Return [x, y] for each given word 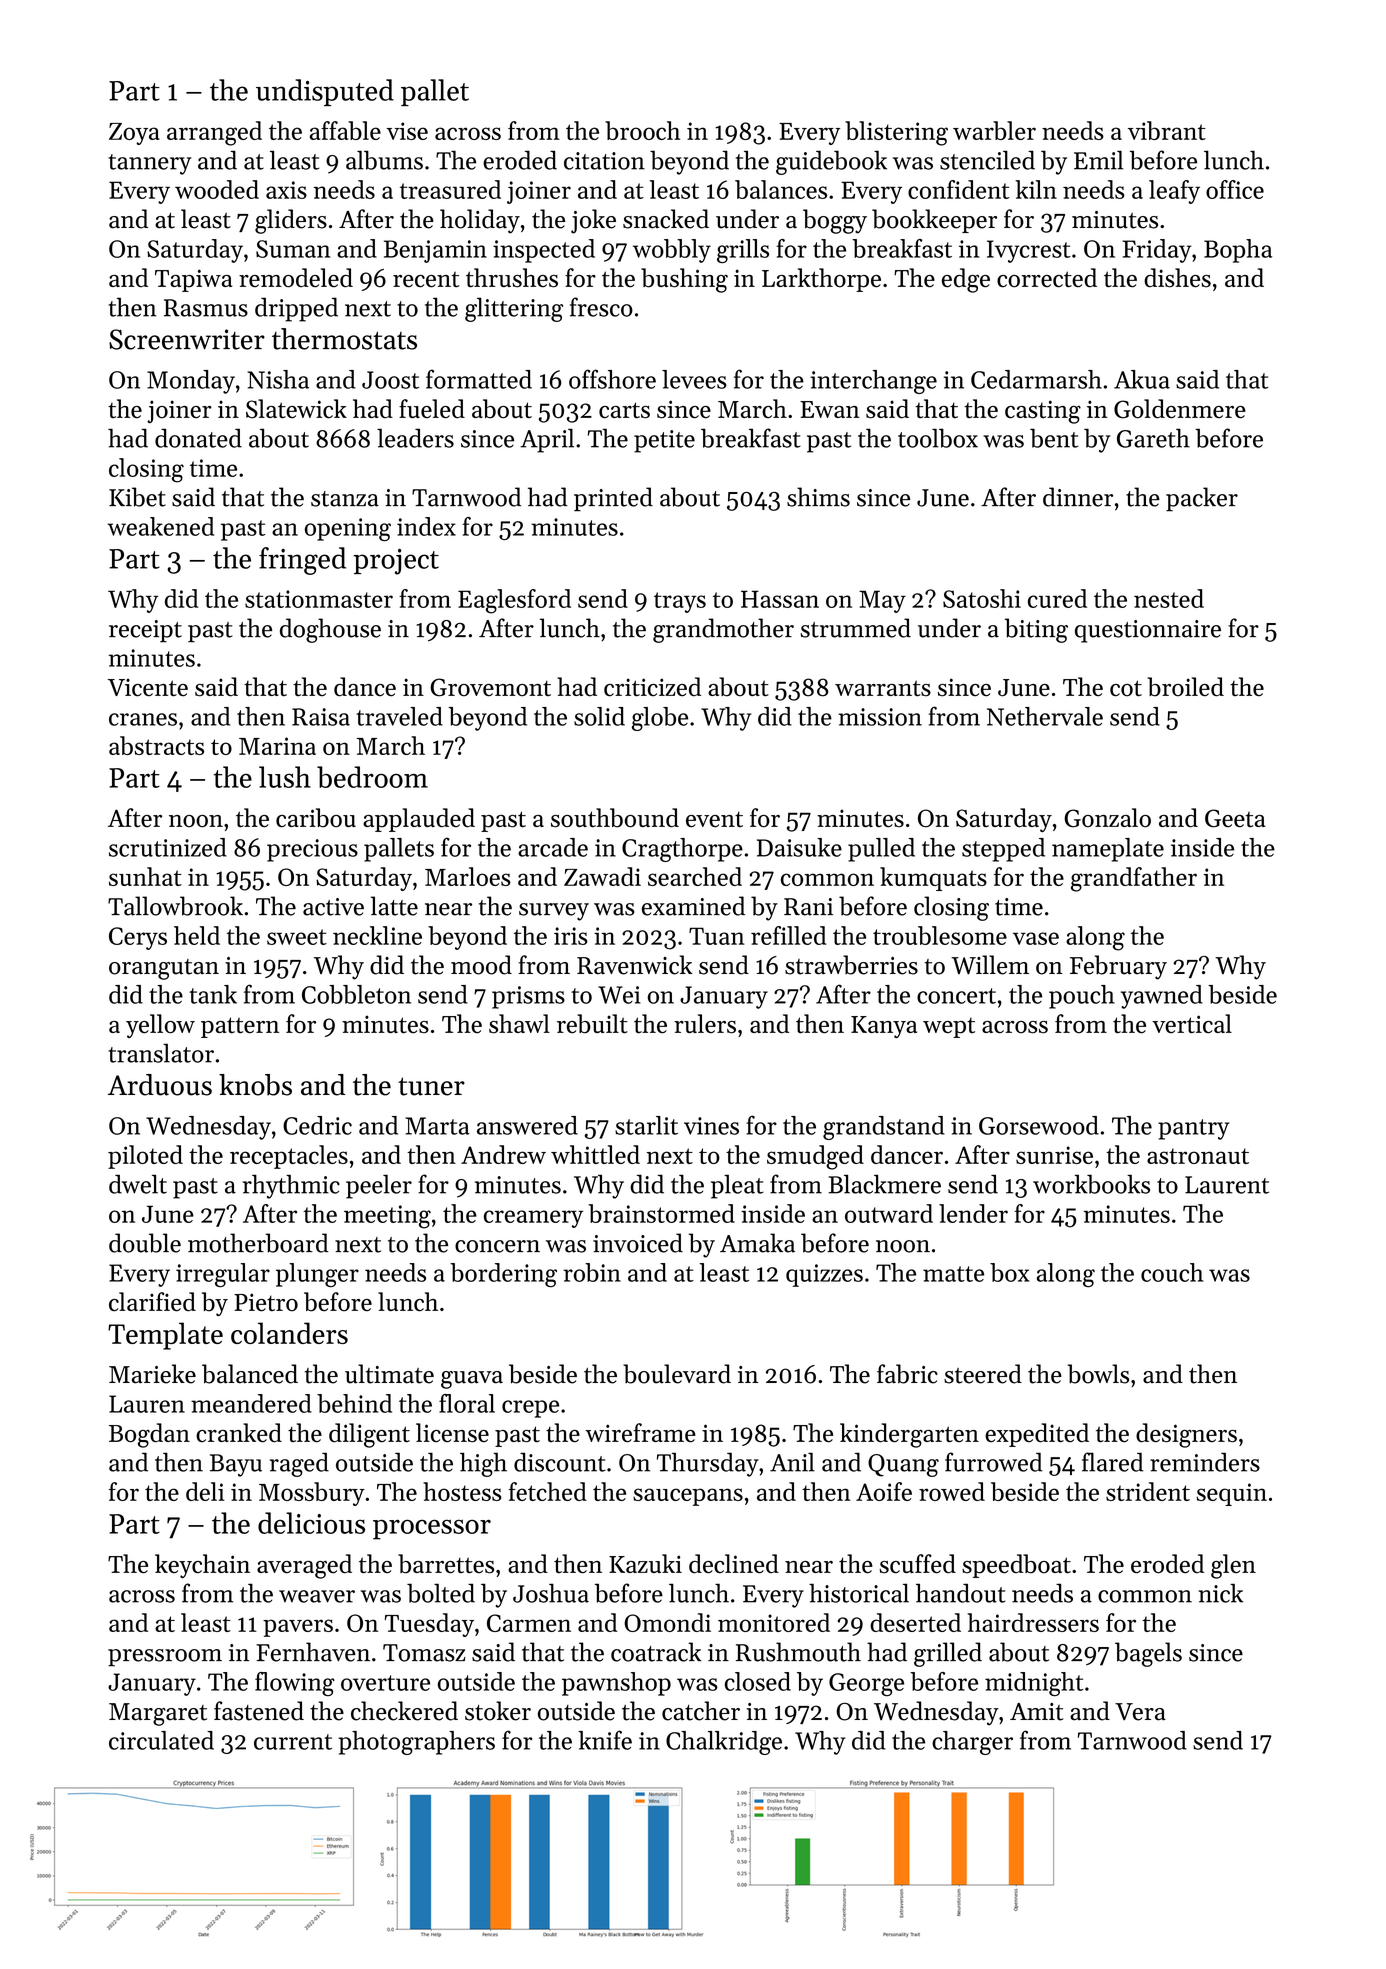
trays [680, 602]
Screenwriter [187, 339]
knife [605, 1740]
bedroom [372, 777]
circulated [161, 1740]
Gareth [1153, 438]
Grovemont [490, 687]
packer [1202, 499]
